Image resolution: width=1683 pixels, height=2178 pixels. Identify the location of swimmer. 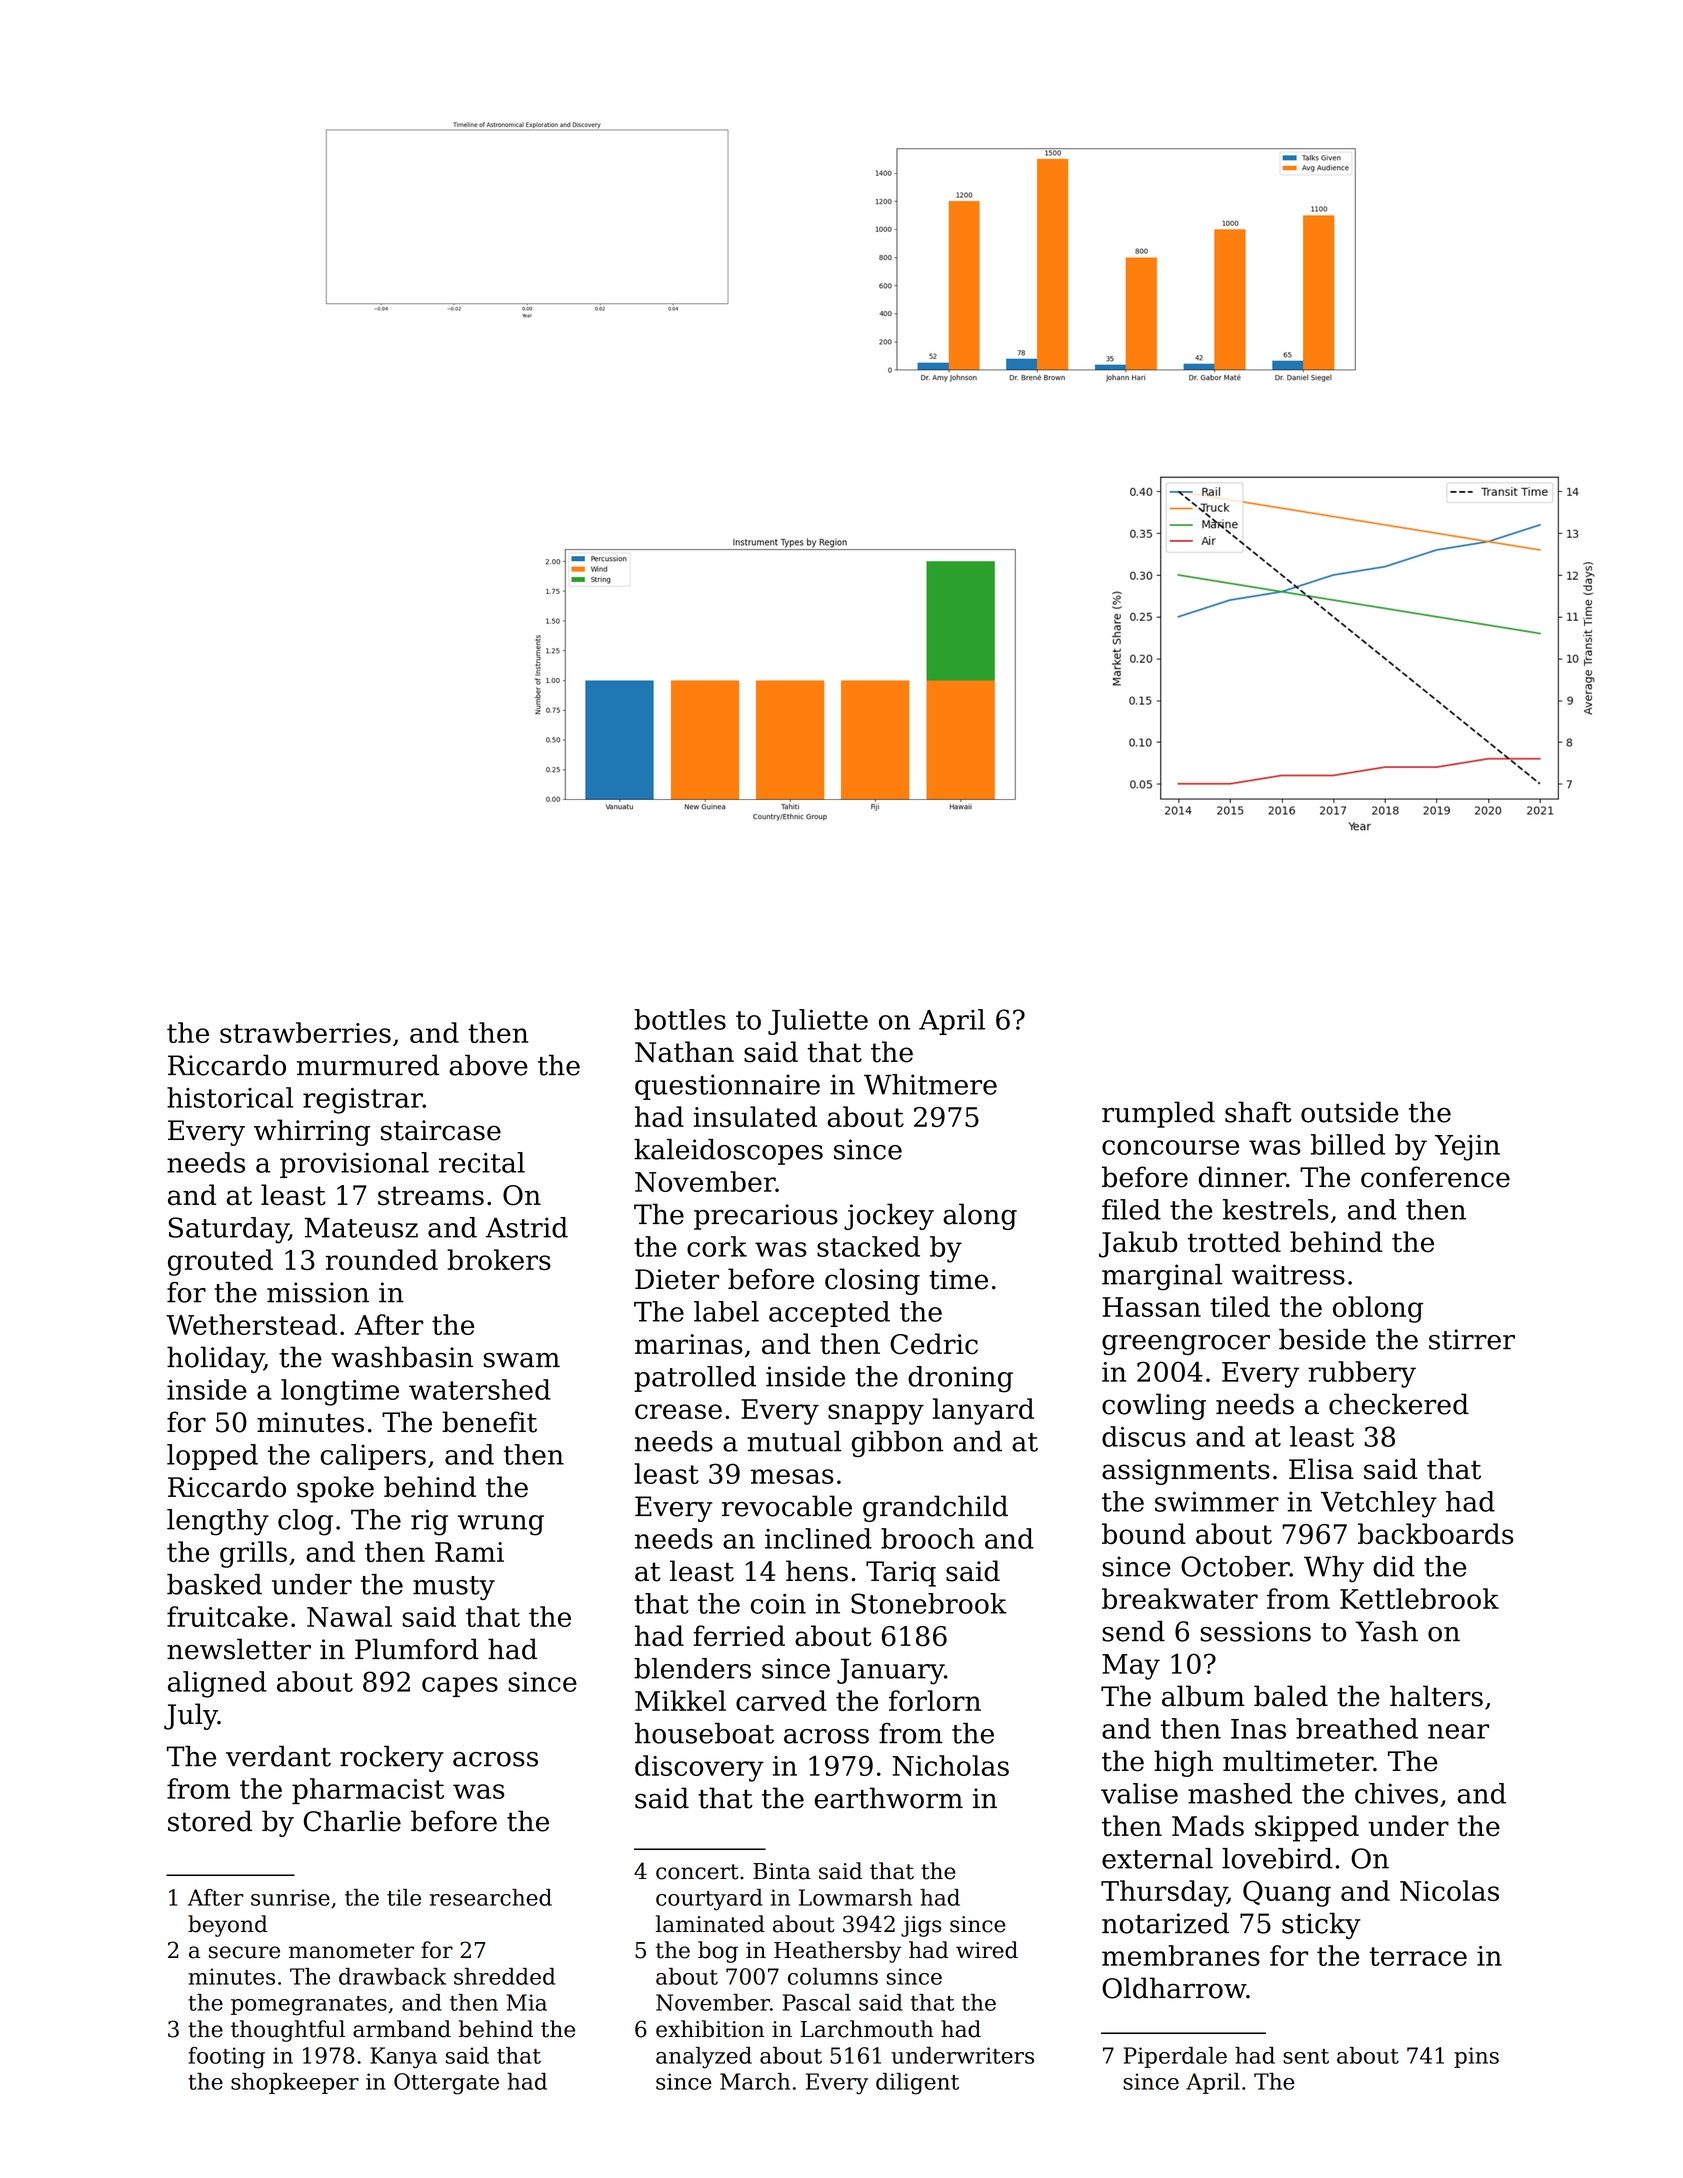
(1217, 1501).
